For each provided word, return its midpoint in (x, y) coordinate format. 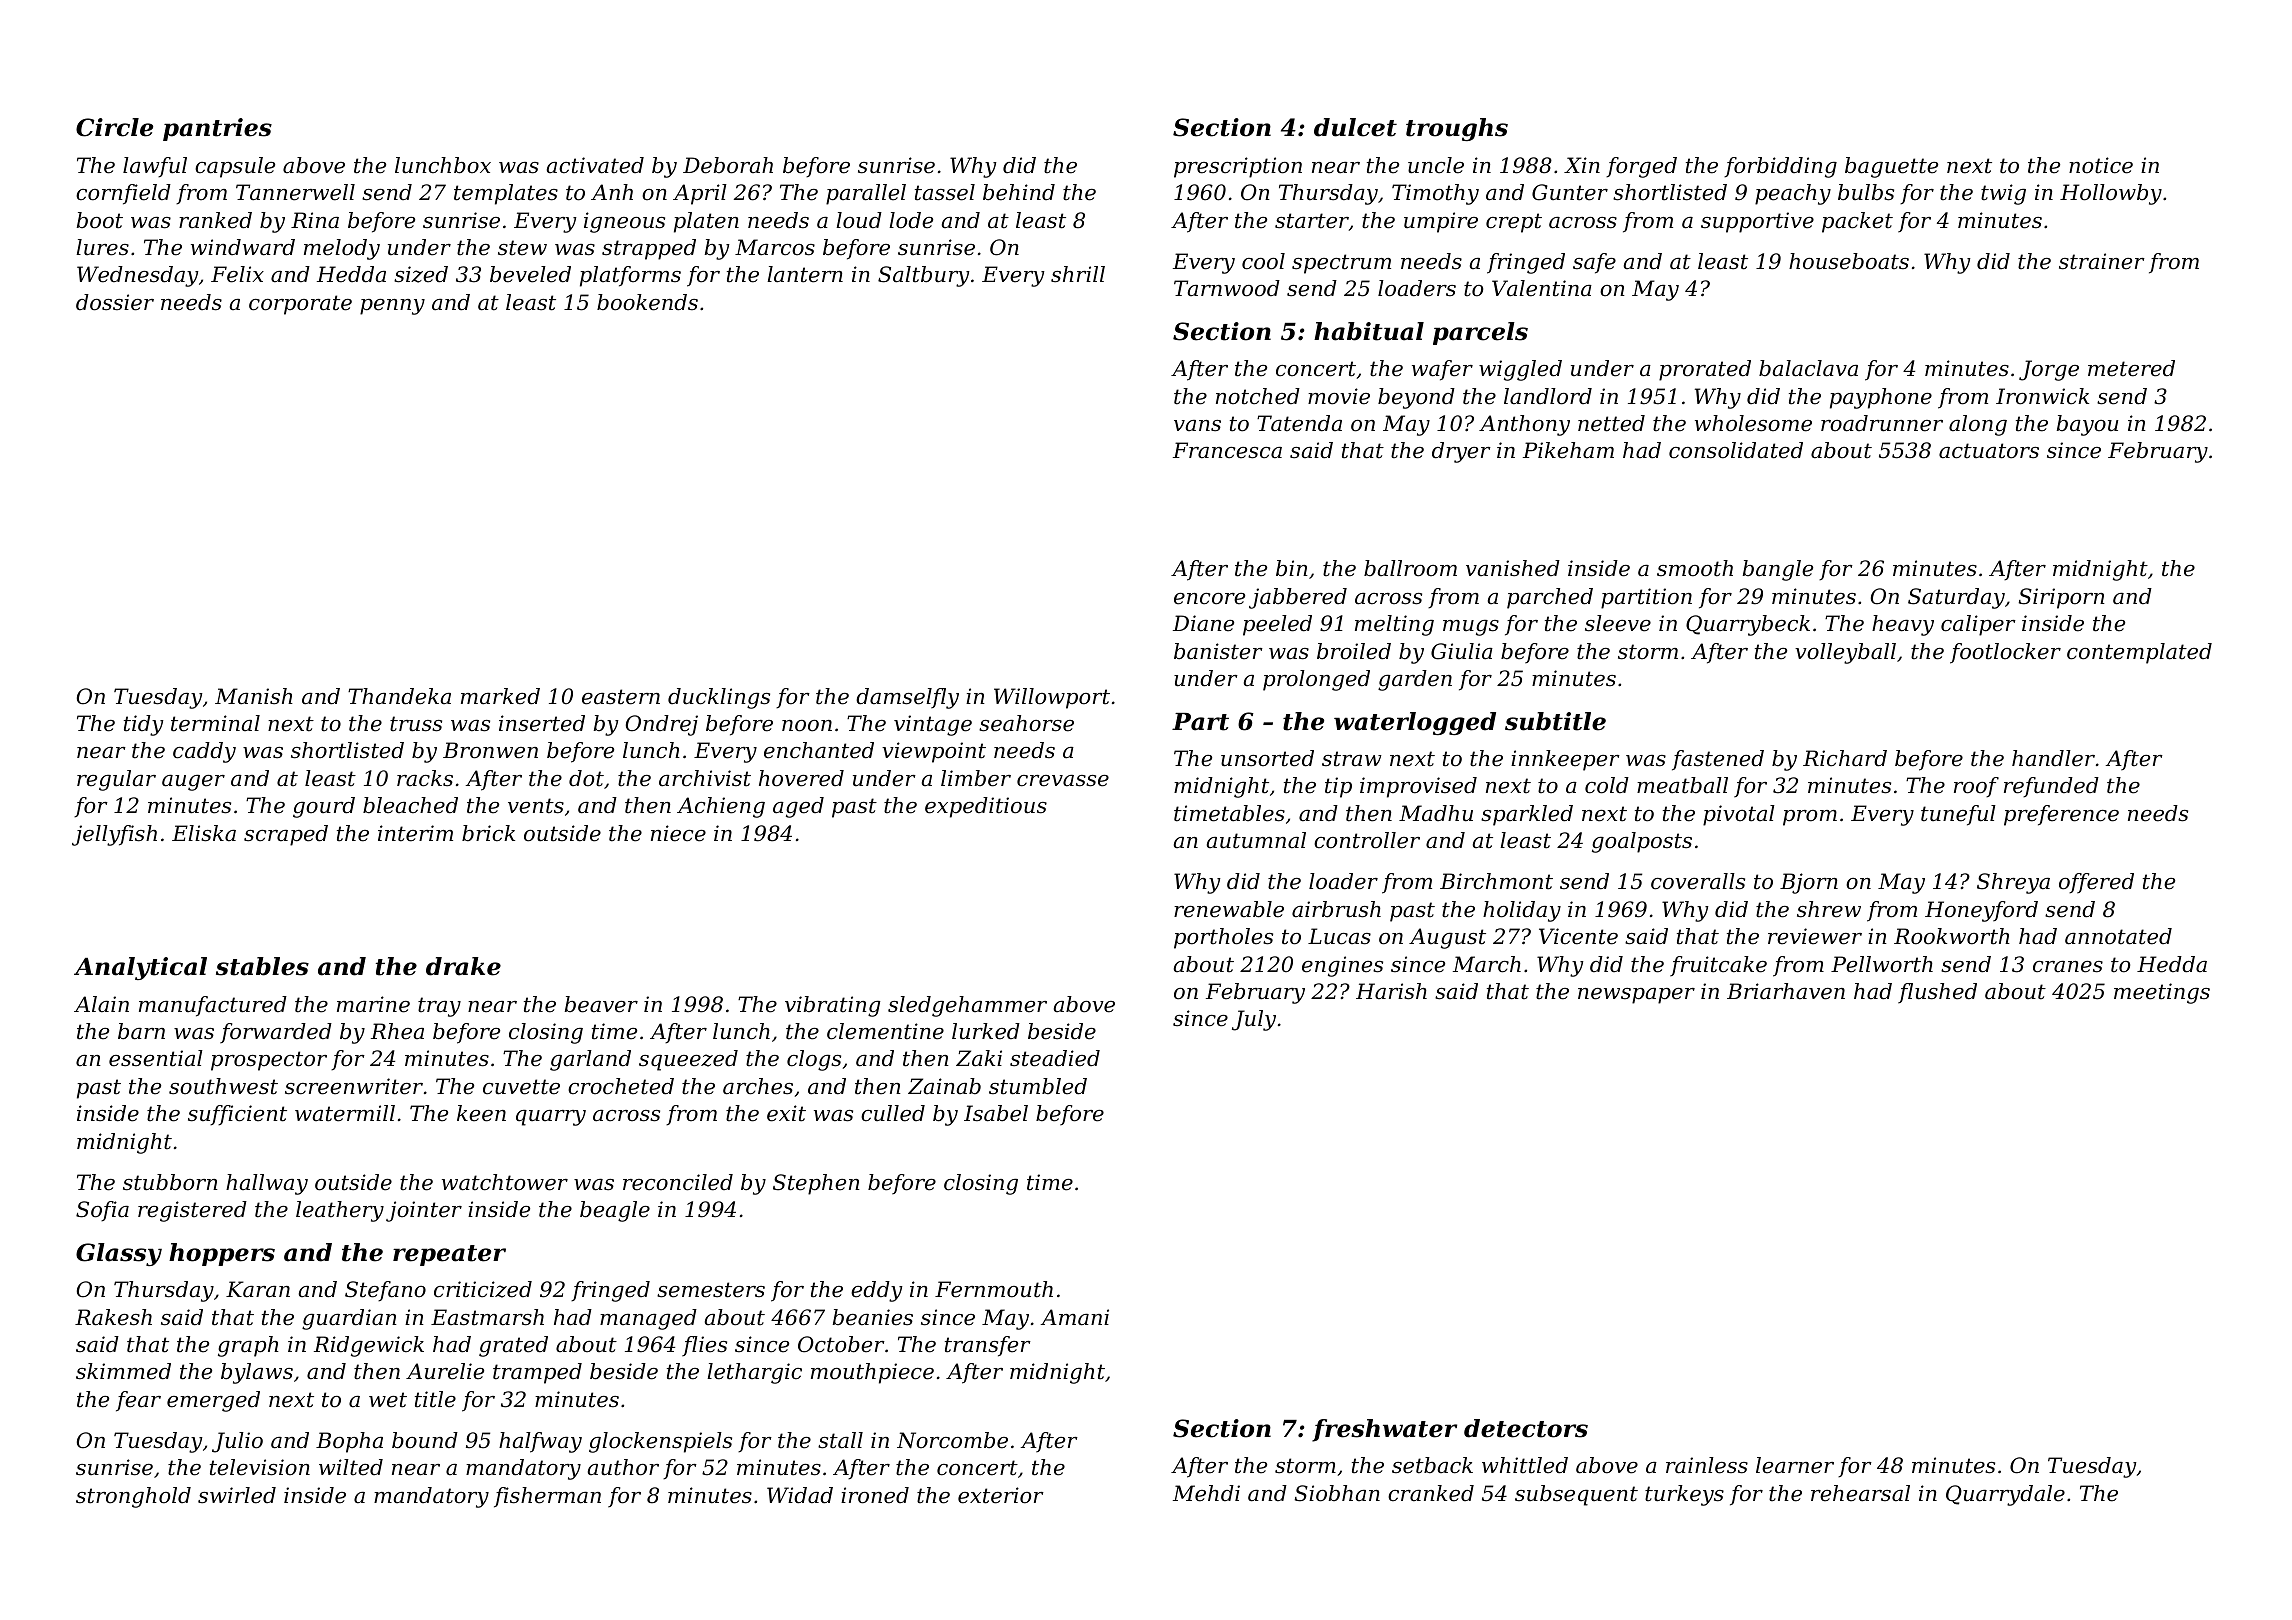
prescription (1238, 167)
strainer (2102, 261)
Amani (1074, 1317)
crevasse (1063, 781)
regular (116, 780)
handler (2053, 758)
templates (506, 194)
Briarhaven (1786, 991)
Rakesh (113, 1317)
